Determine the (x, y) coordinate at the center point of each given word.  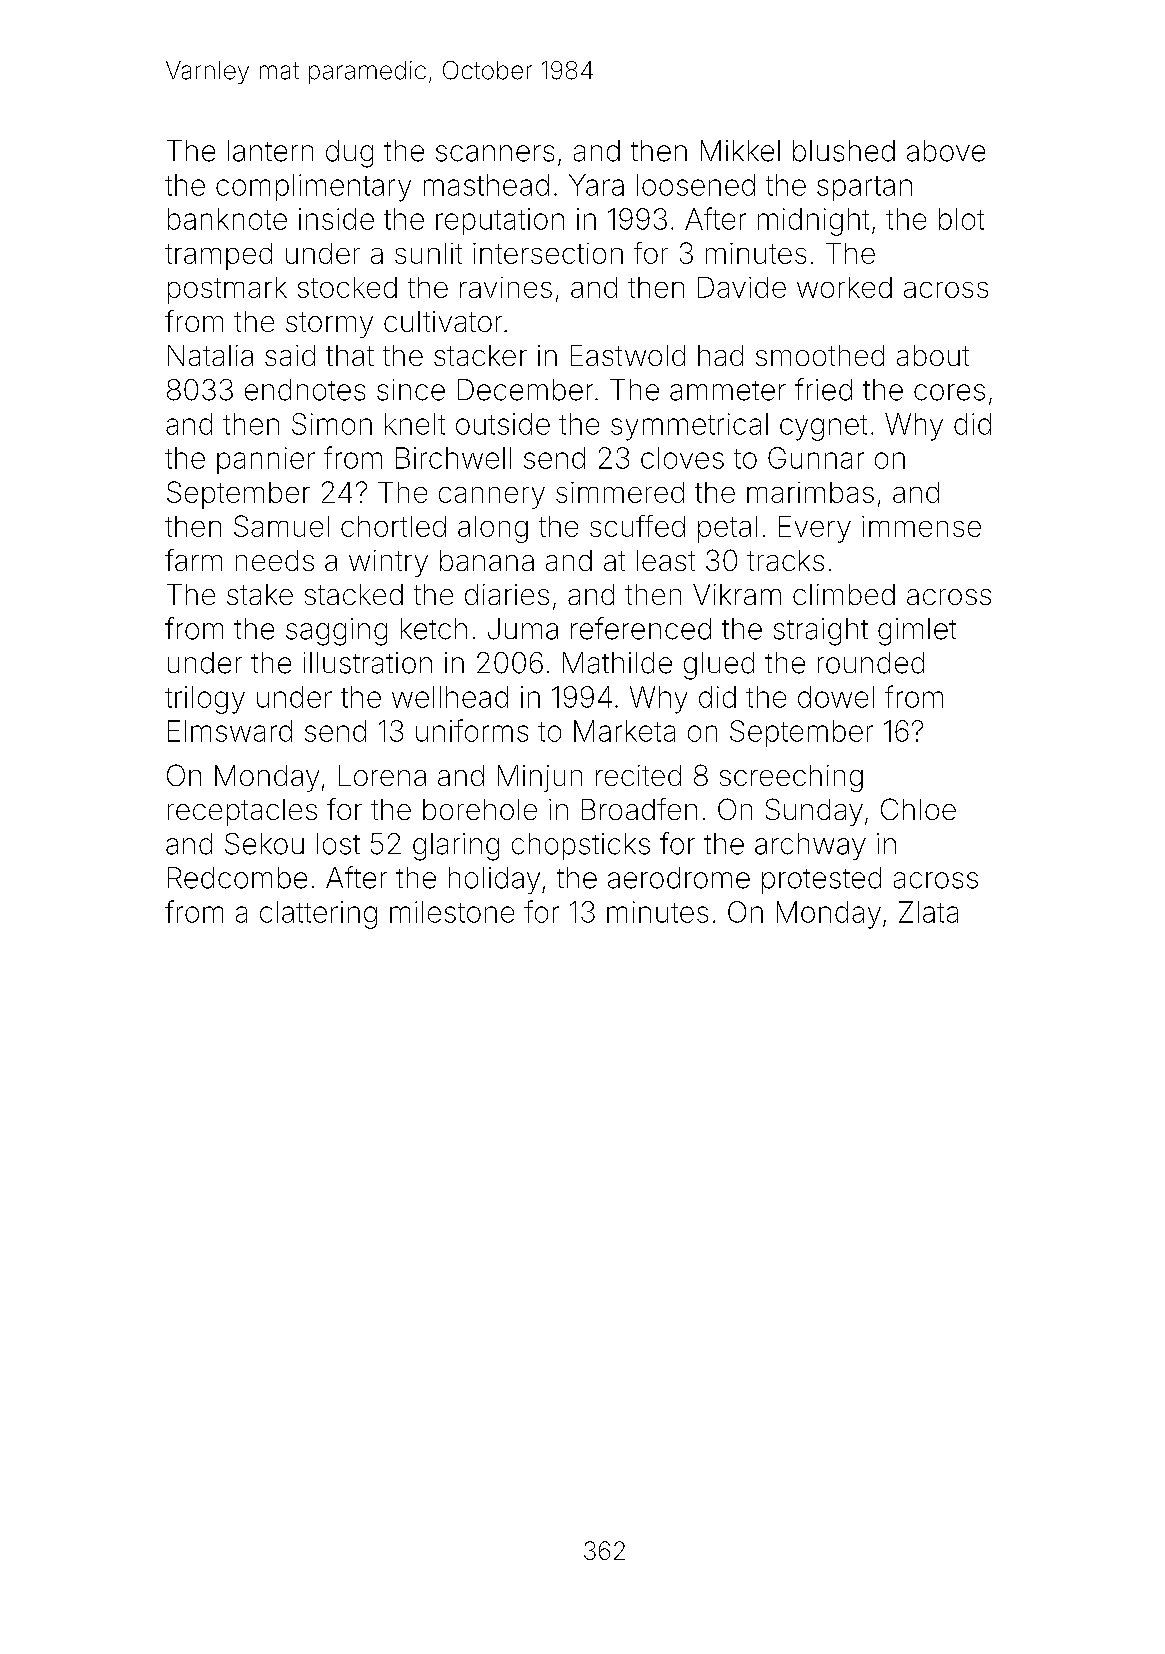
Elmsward (230, 731)
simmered (620, 492)
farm (193, 560)
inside (336, 219)
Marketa (624, 731)
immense (921, 526)
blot (961, 219)
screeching (791, 778)
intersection (548, 253)
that (350, 355)
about (933, 355)
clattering (318, 915)
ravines (506, 287)
